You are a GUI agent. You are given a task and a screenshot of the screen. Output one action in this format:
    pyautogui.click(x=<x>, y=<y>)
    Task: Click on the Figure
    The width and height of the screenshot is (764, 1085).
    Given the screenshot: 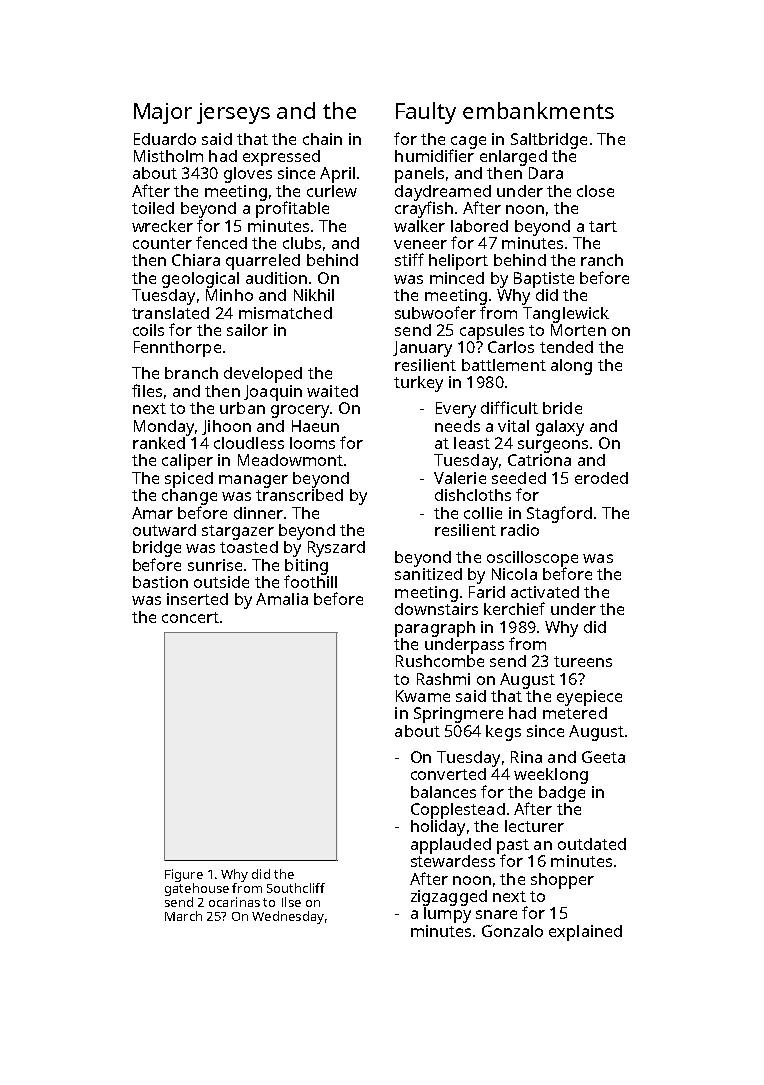 What is the action you would take?
    pyautogui.click(x=184, y=875)
